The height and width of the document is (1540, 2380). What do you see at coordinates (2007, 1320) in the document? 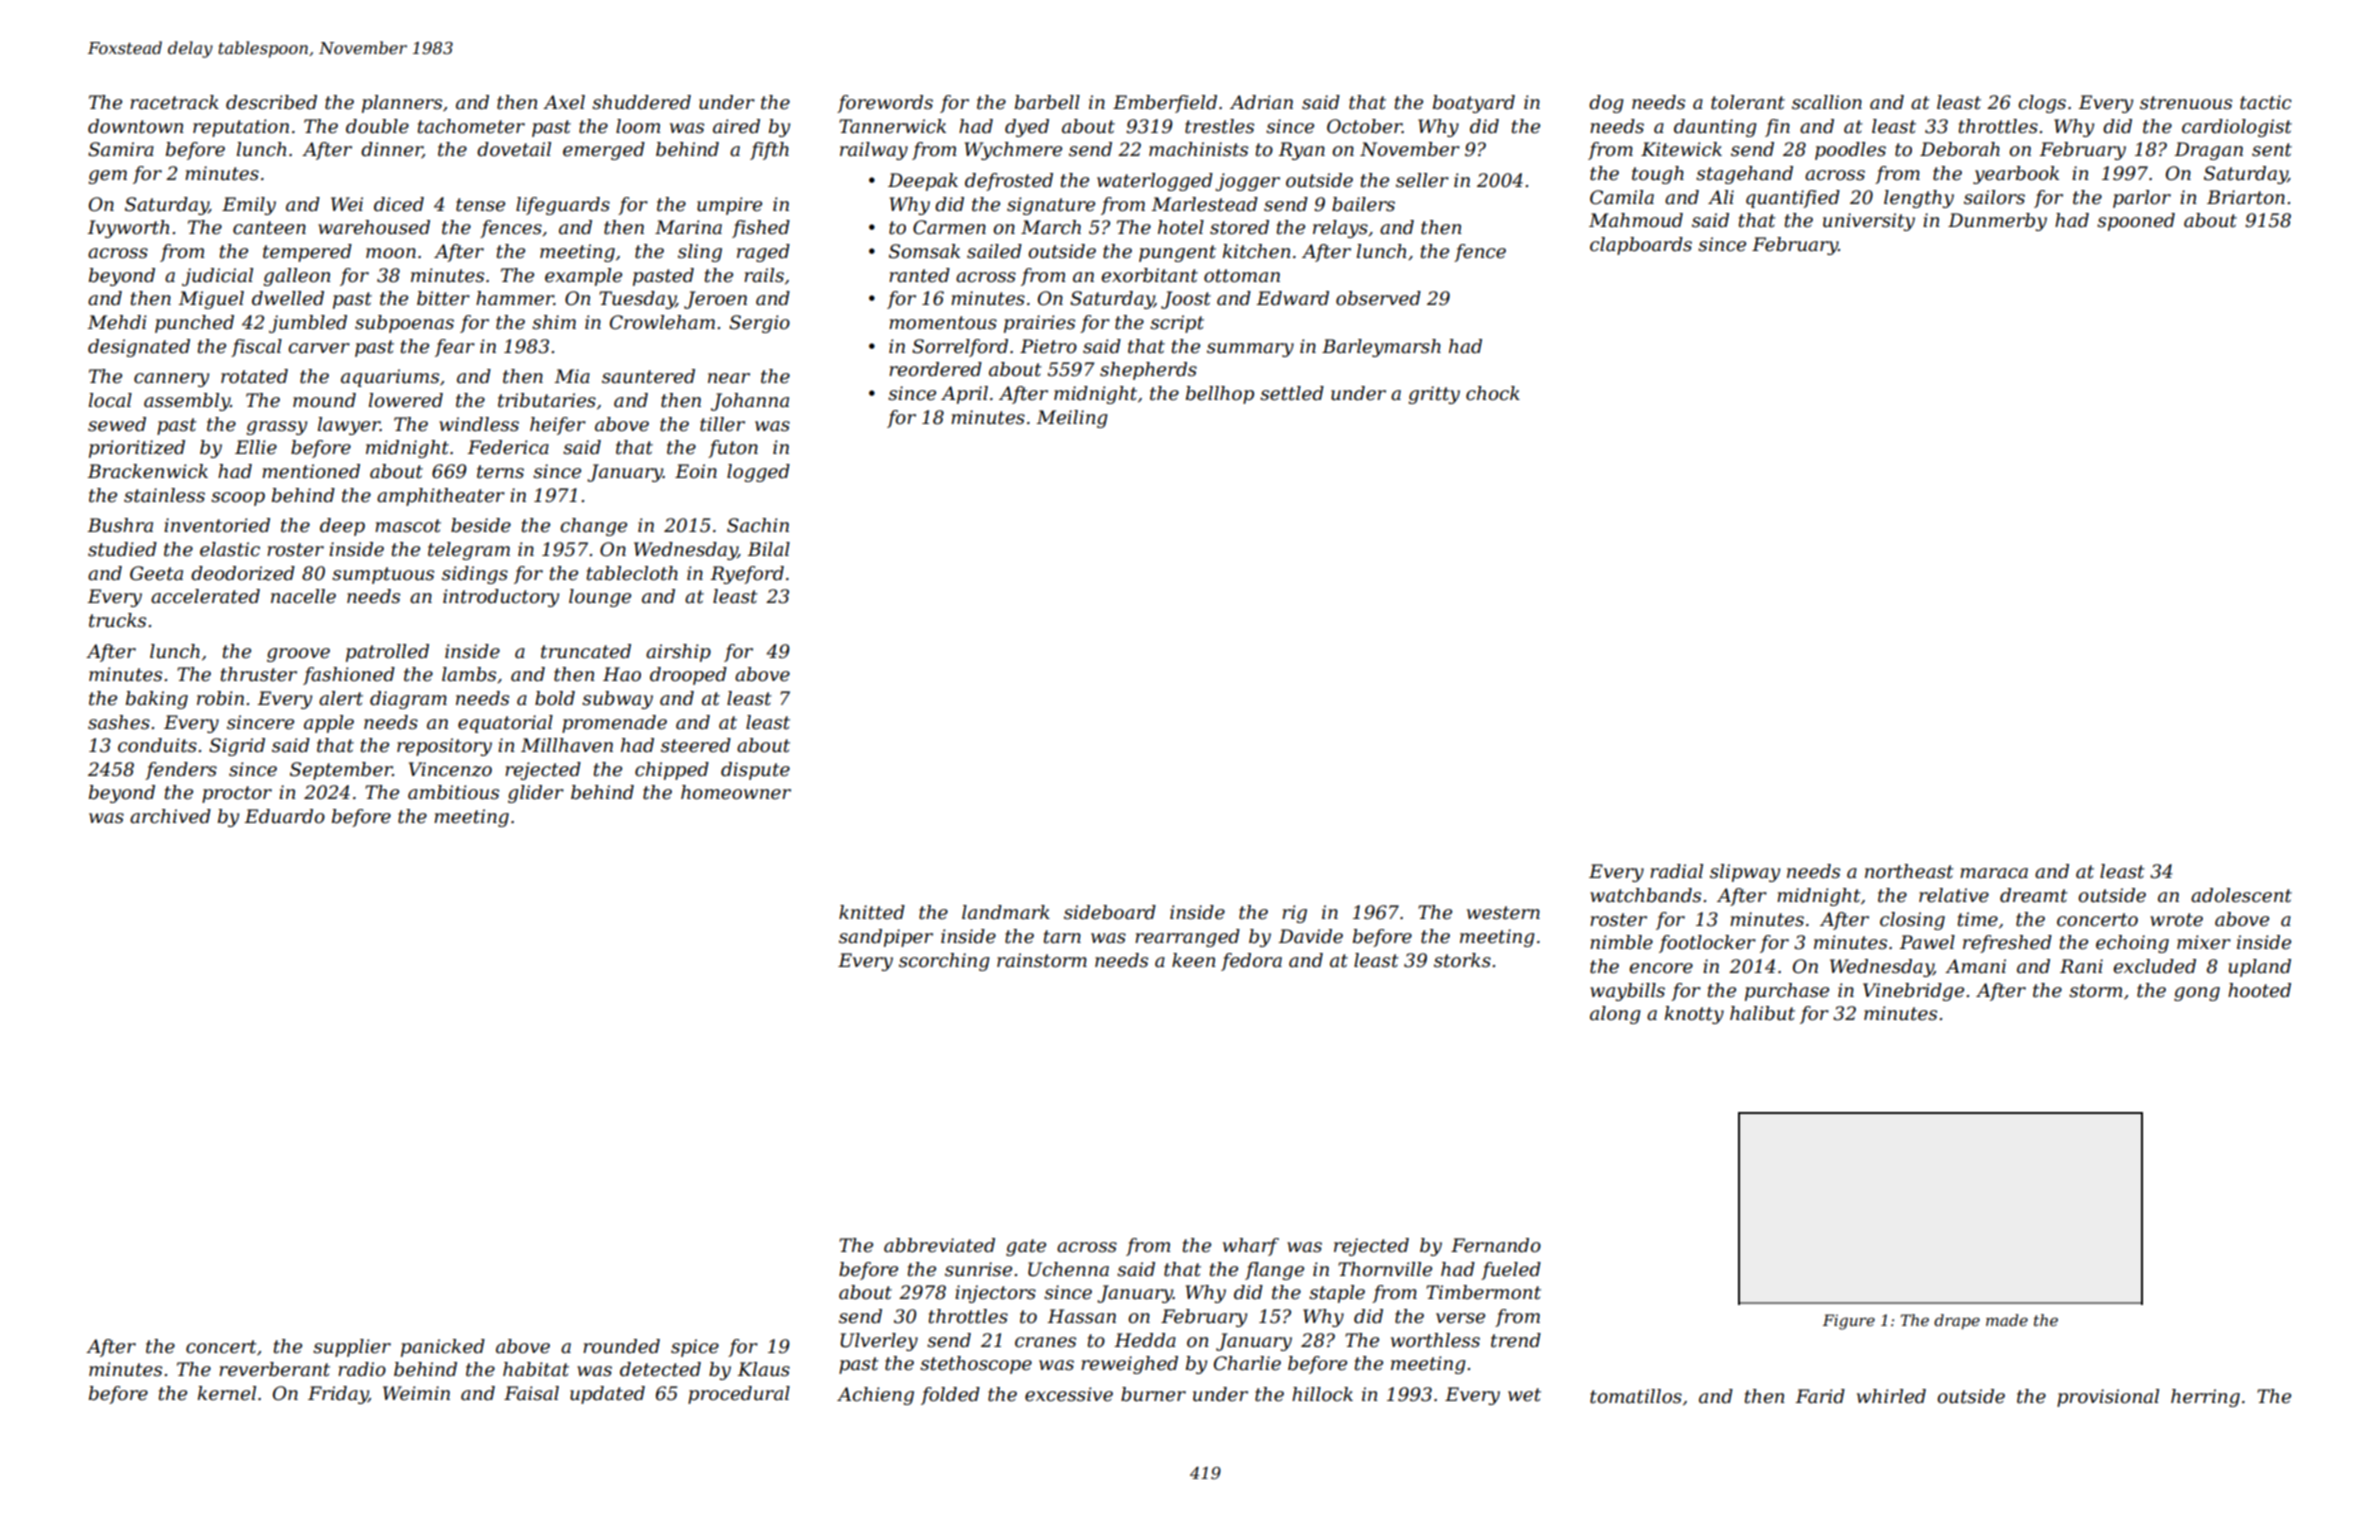
I see `made` at bounding box center [2007, 1320].
